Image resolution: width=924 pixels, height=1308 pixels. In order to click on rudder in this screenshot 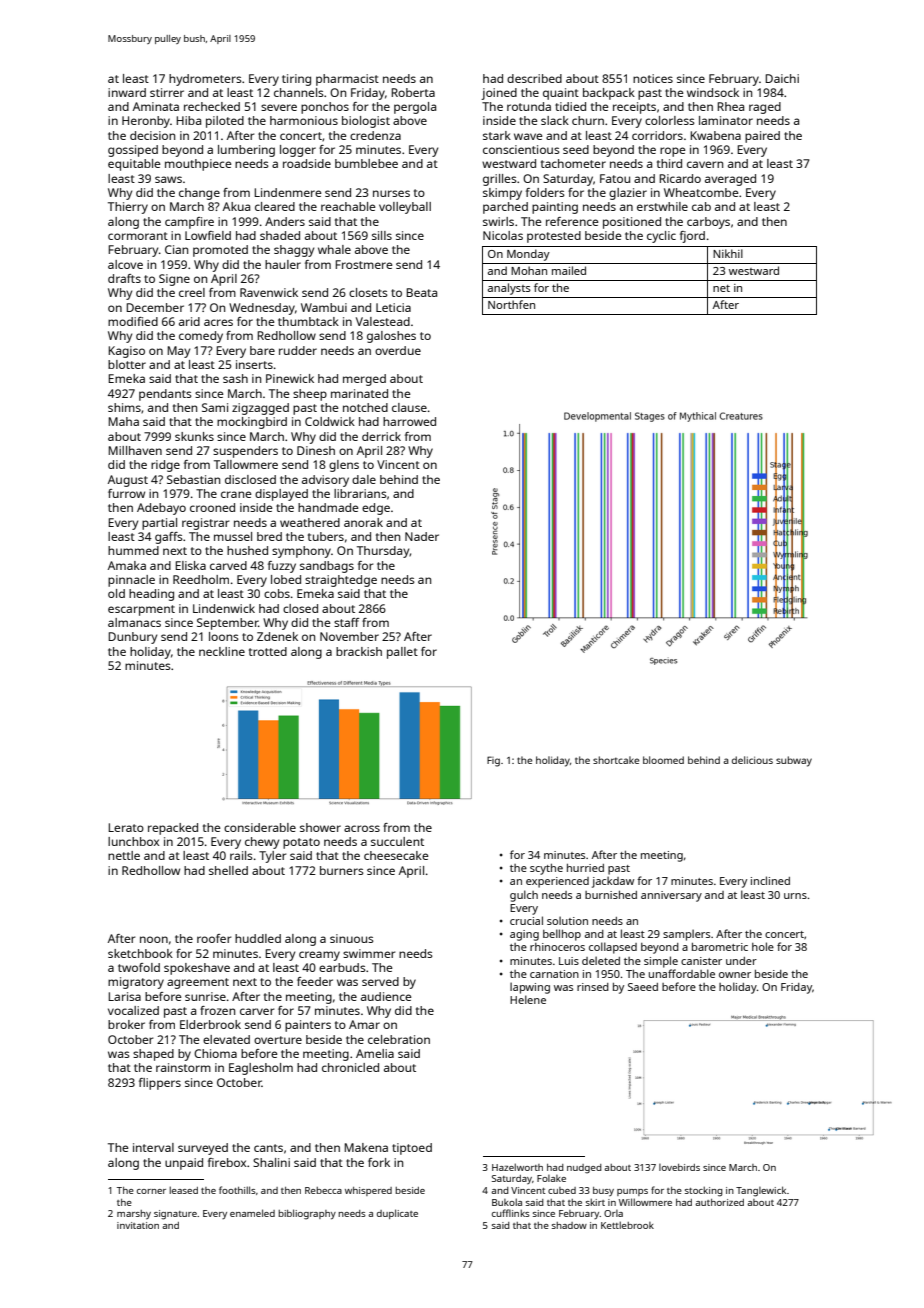, I will do `click(298, 350)`.
